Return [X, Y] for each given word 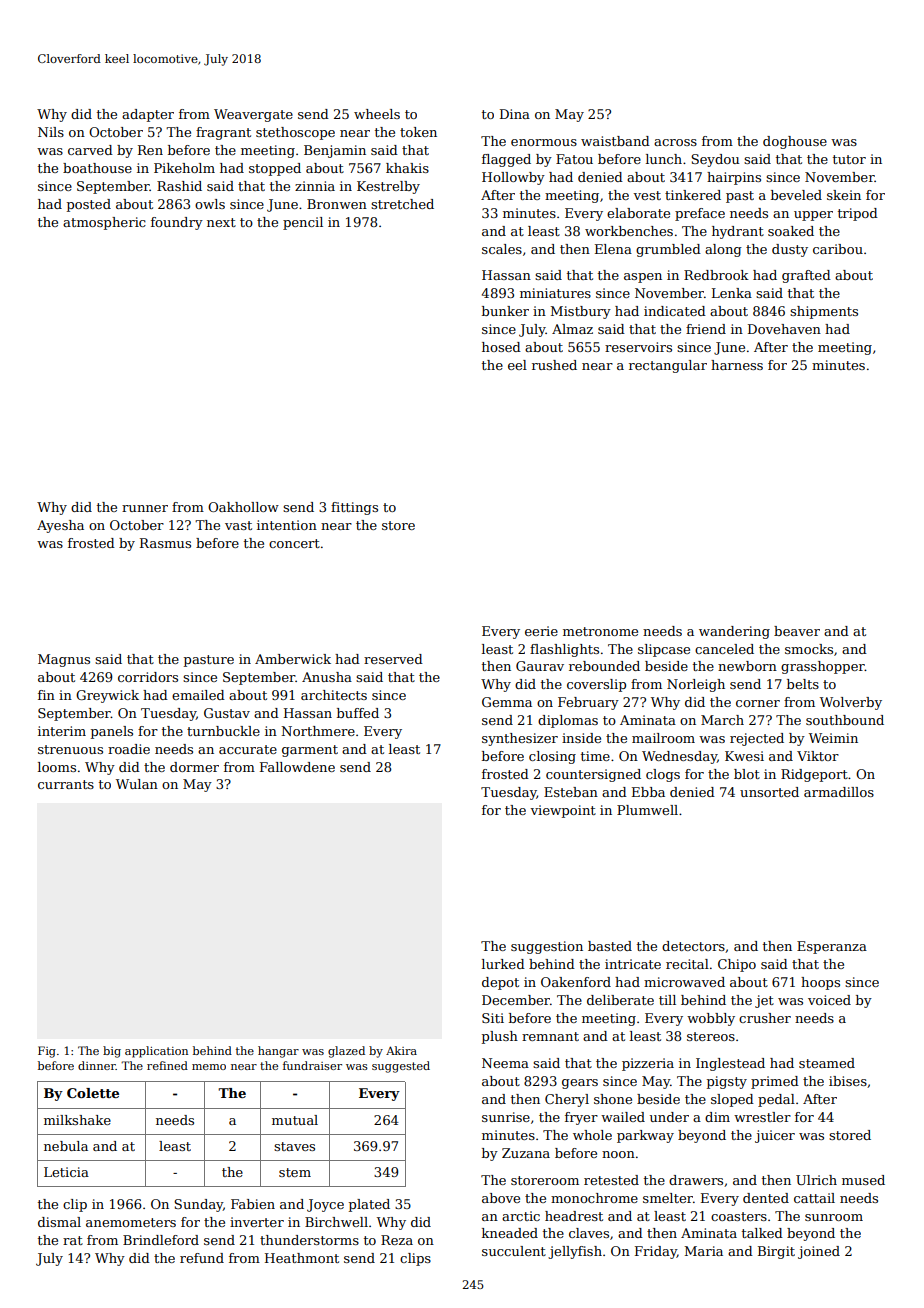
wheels [377, 114]
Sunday [198, 1205]
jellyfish [575, 1252]
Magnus [64, 660]
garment [310, 751]
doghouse [795, 142]
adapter [148, 115]
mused [863, 1180]
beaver [797, 631]
